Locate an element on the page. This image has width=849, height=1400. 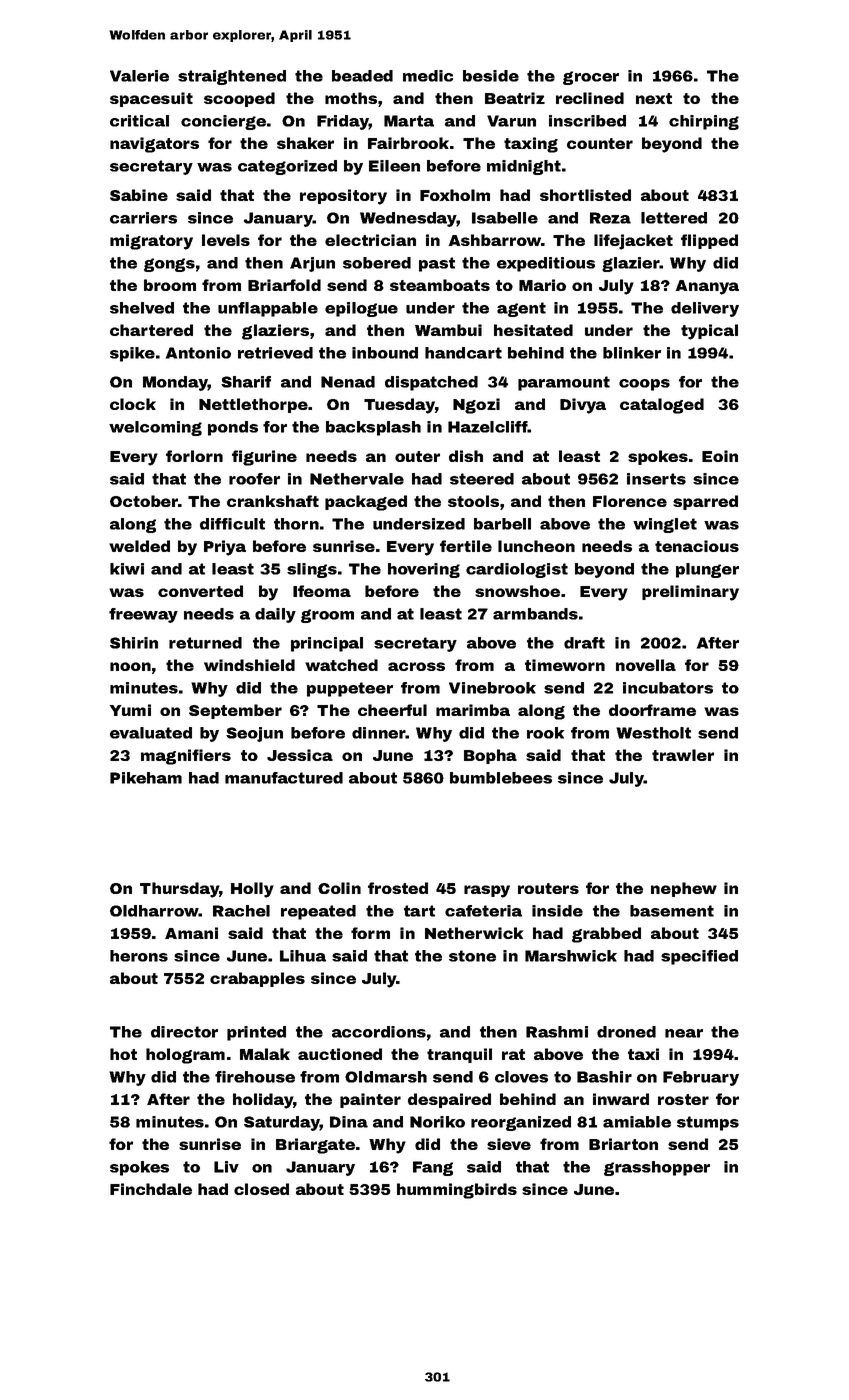
critical is located at coordinates (139, 121).
